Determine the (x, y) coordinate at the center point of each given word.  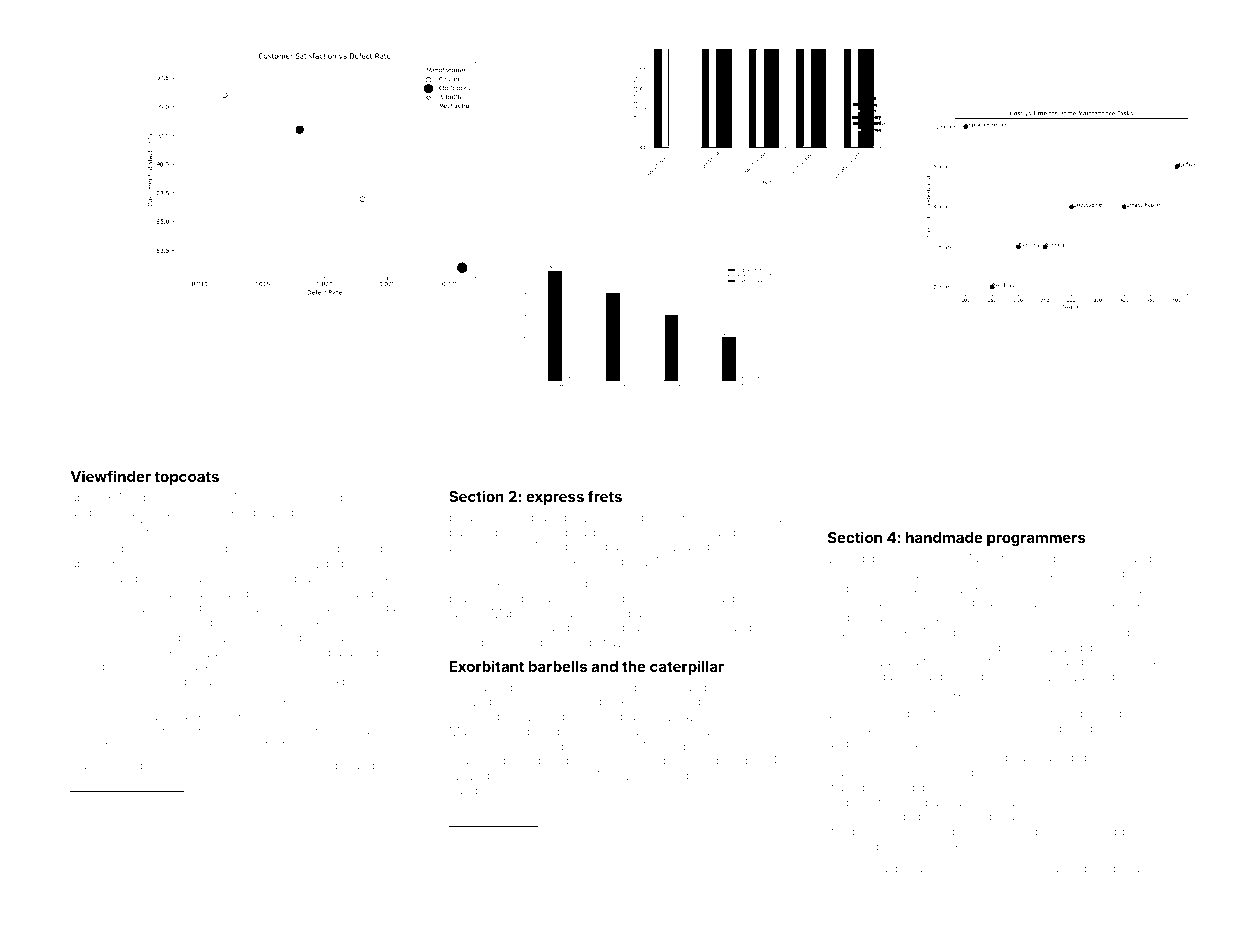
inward (210, 653)
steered (572, 688)
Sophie (385, 498)
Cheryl (704, 584)
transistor (984, 869)
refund (472, 883)
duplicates (1133, 714)
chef (914, 558)
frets (605, 496)
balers (87, 578)
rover (1049, 677)
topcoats (186, 478)
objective (171, 744)
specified (597, 717)
